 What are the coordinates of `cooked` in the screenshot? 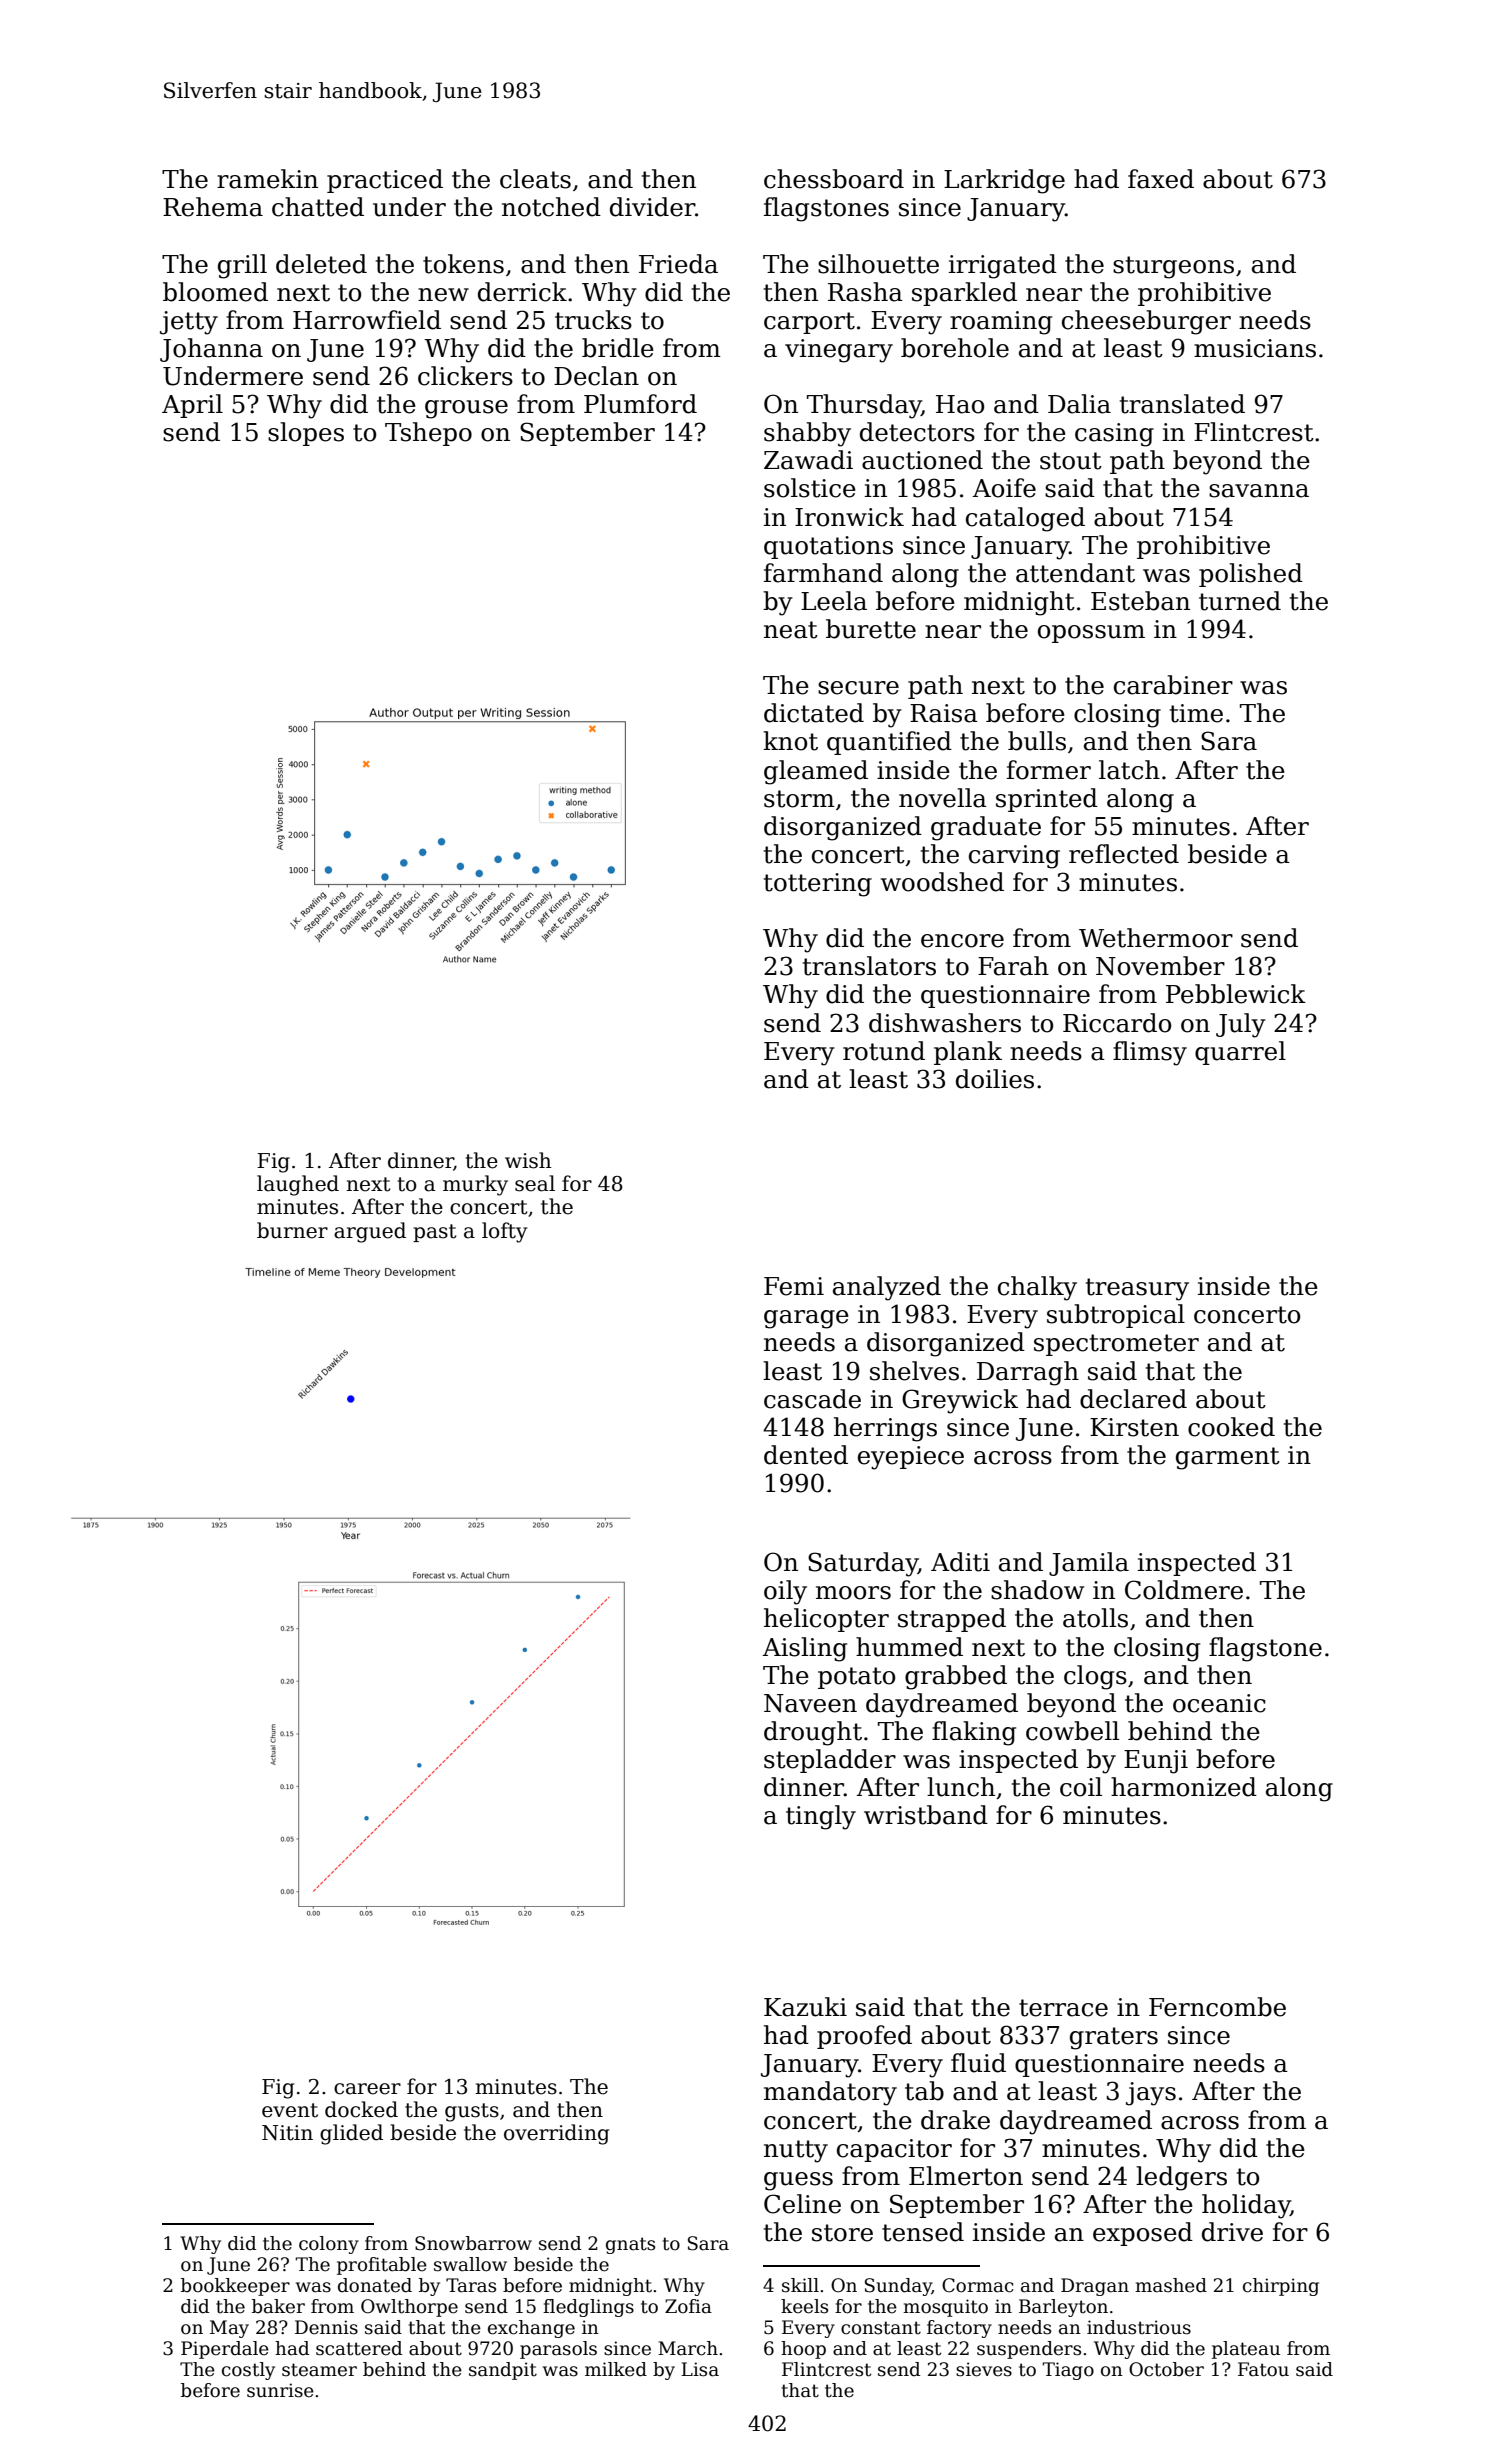 It's located at (1231, 1427).
